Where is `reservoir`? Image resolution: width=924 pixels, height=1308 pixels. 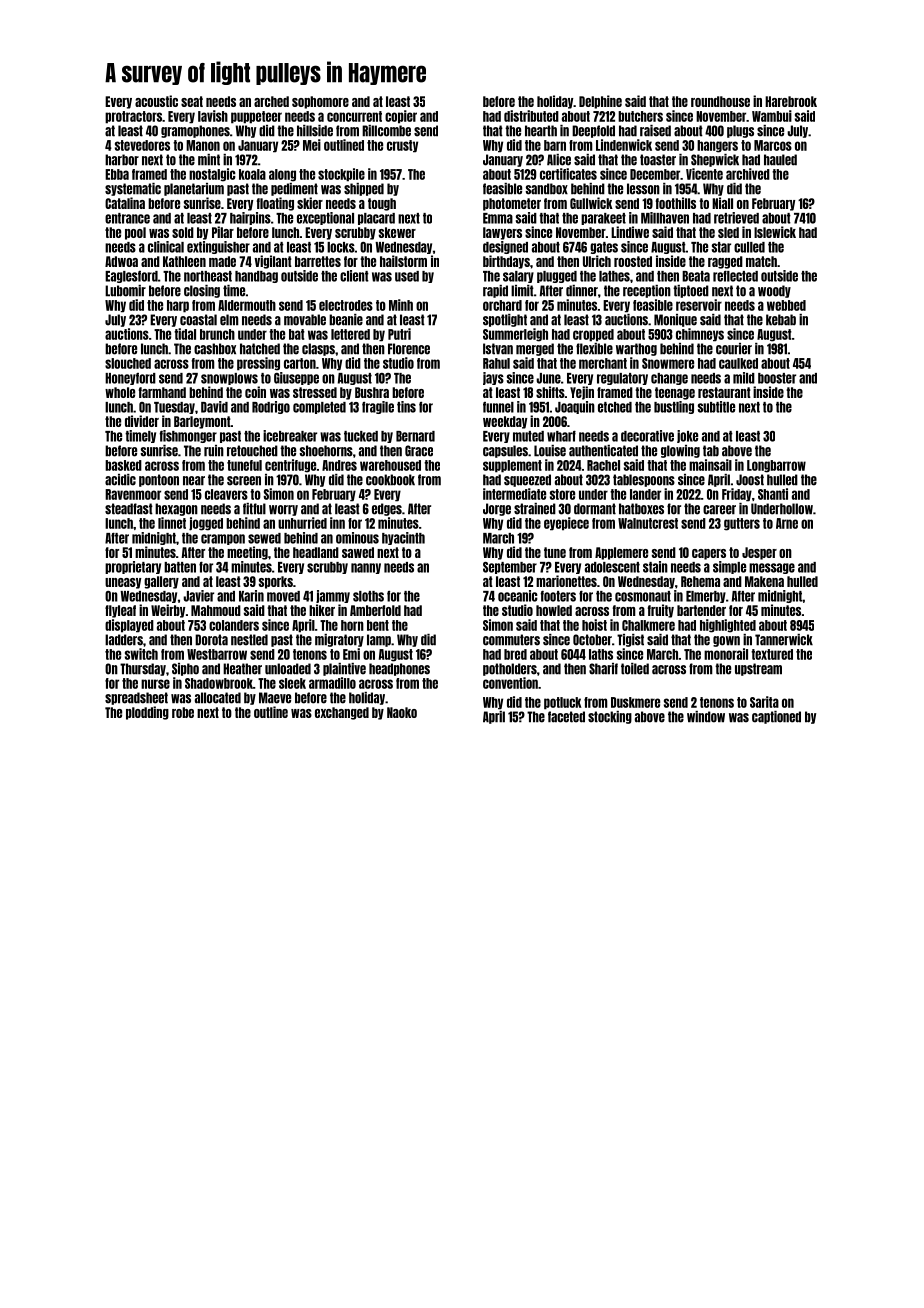 reservoir is located at coordinates (699, 305).
